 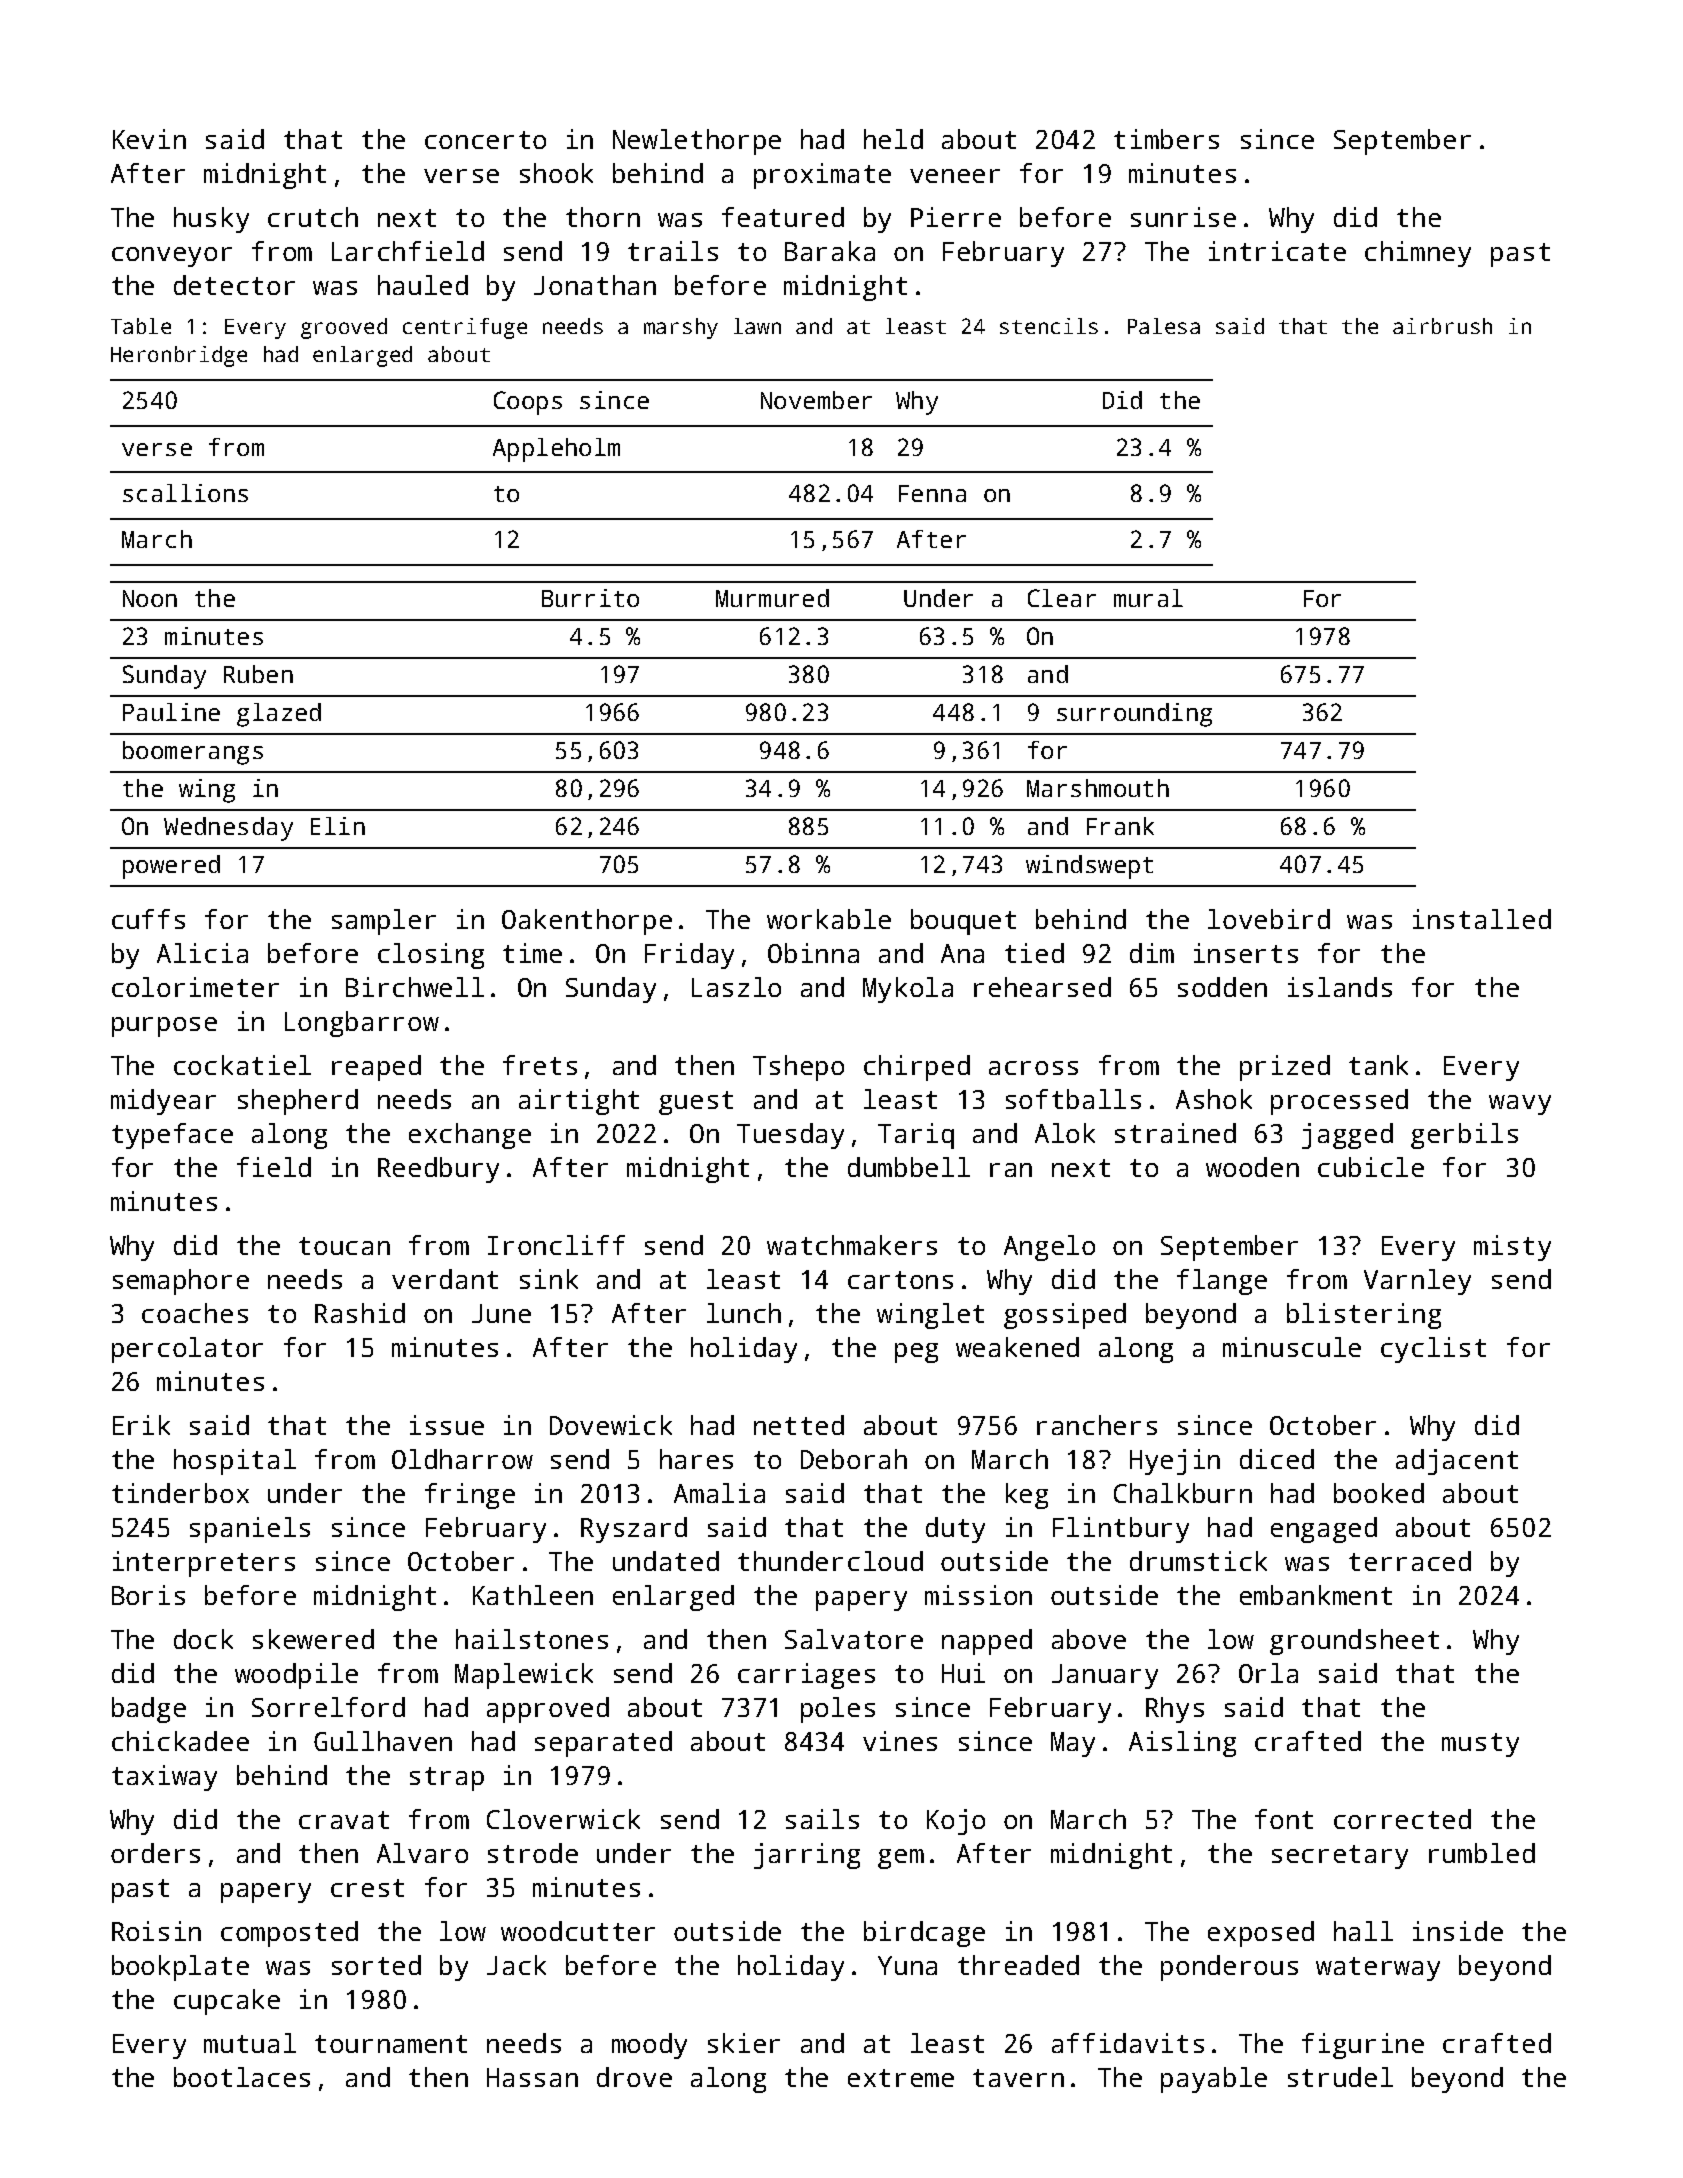 What do you see at coordinates (1128, 2043) in the image?
I see `affidavits` at bounding box center [1128, 2043].
